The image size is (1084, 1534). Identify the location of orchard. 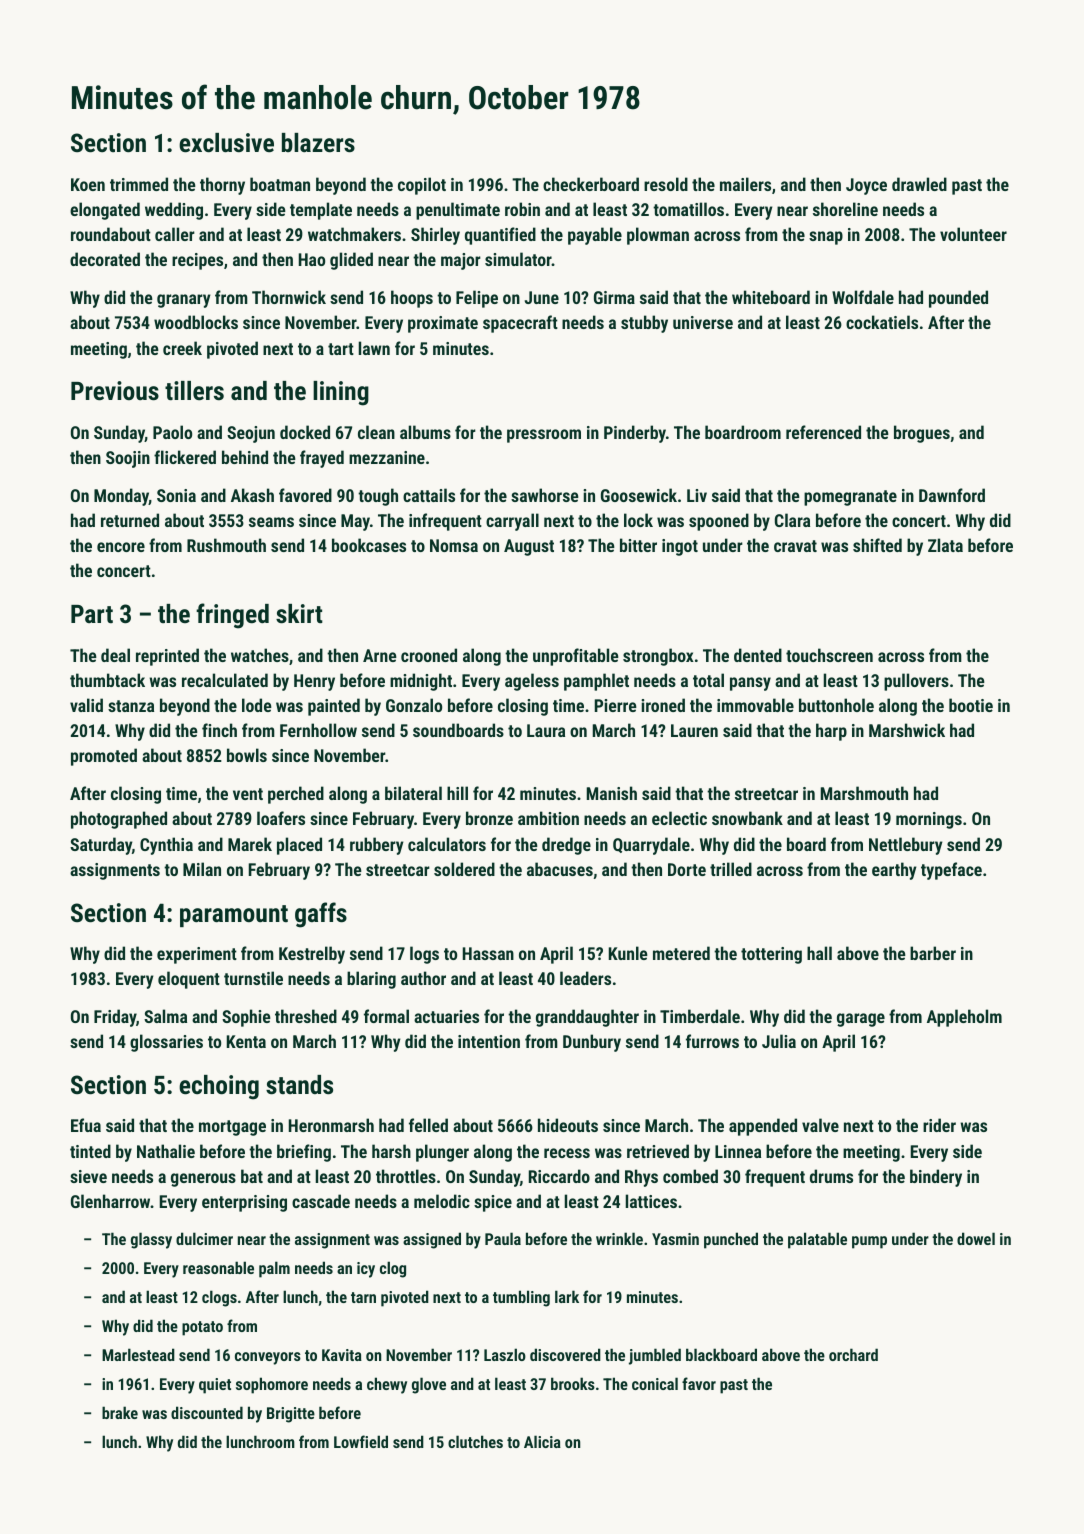
(853, 1354).
